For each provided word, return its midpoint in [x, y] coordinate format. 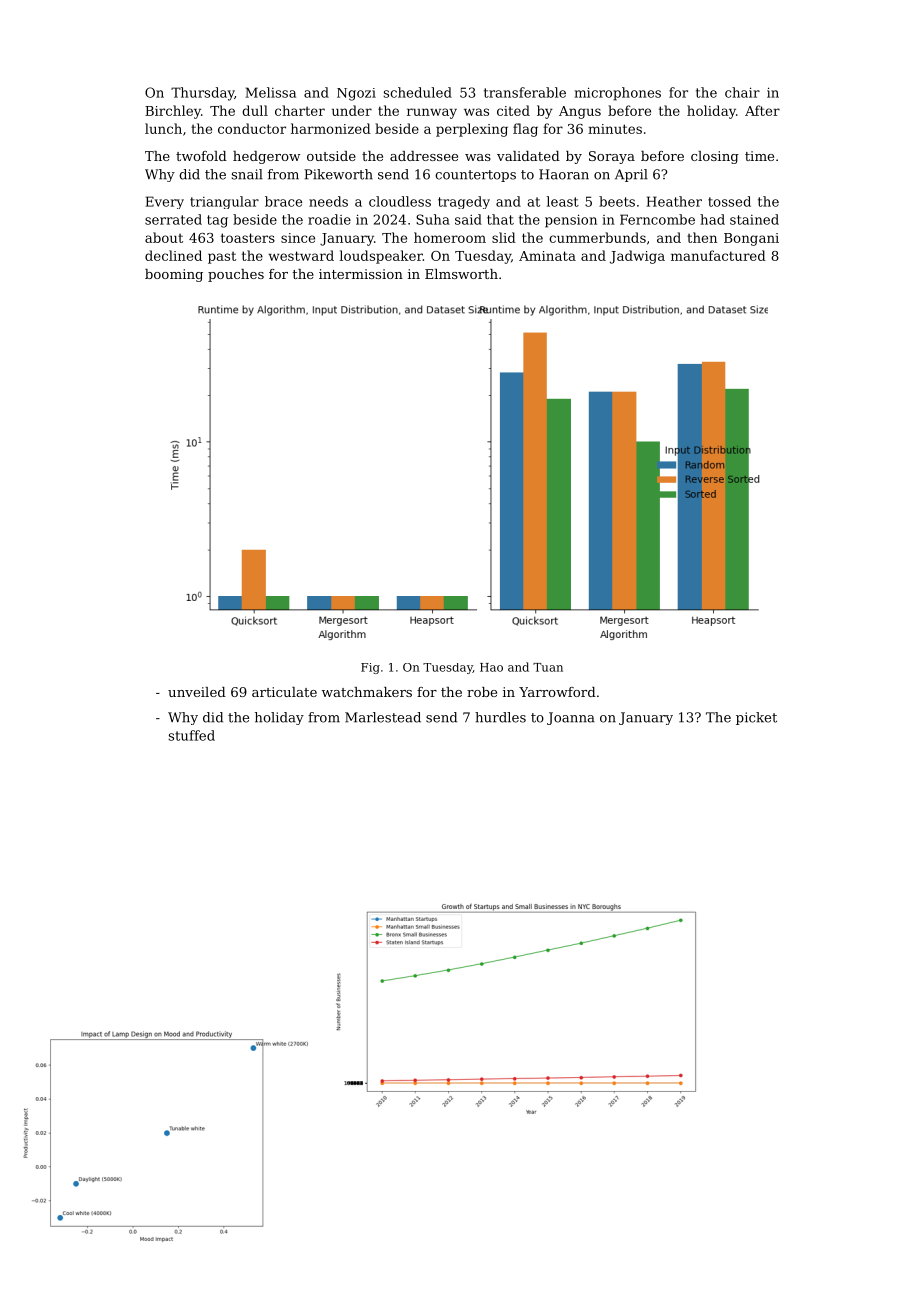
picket [756, 718]
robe [482, 692]
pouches [236, 275]
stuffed [191, 735]
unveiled [197, 692]
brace [283, 201]
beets [617, 201]
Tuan [548, 667]
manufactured [718, 255]
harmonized [331, 128]
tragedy [464, 202]
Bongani [751, 239]
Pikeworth [338, 174]
